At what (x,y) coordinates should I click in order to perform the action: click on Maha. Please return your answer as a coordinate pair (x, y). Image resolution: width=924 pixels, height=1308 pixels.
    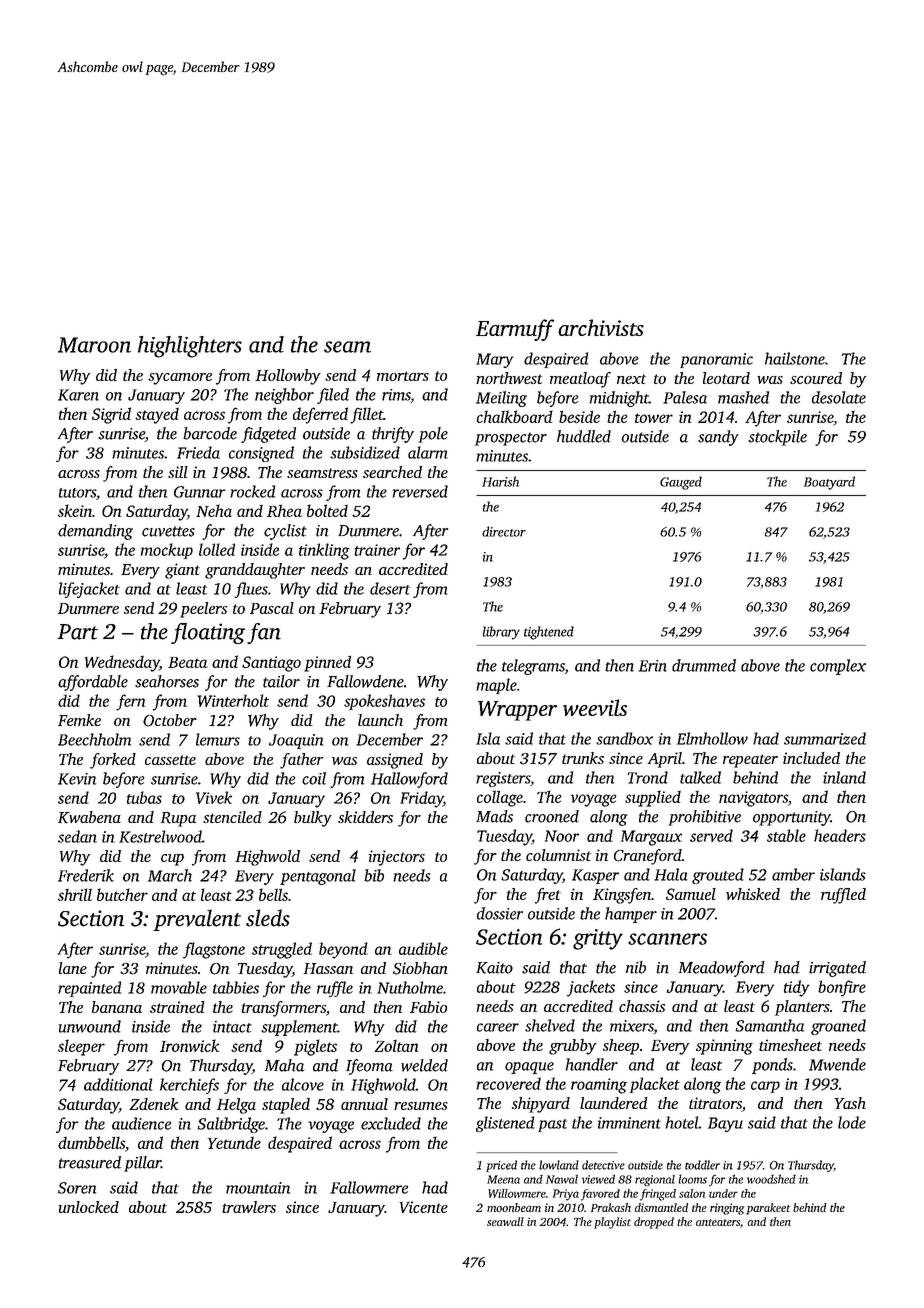
    Looking at the image, I should click on (285, 1065).
